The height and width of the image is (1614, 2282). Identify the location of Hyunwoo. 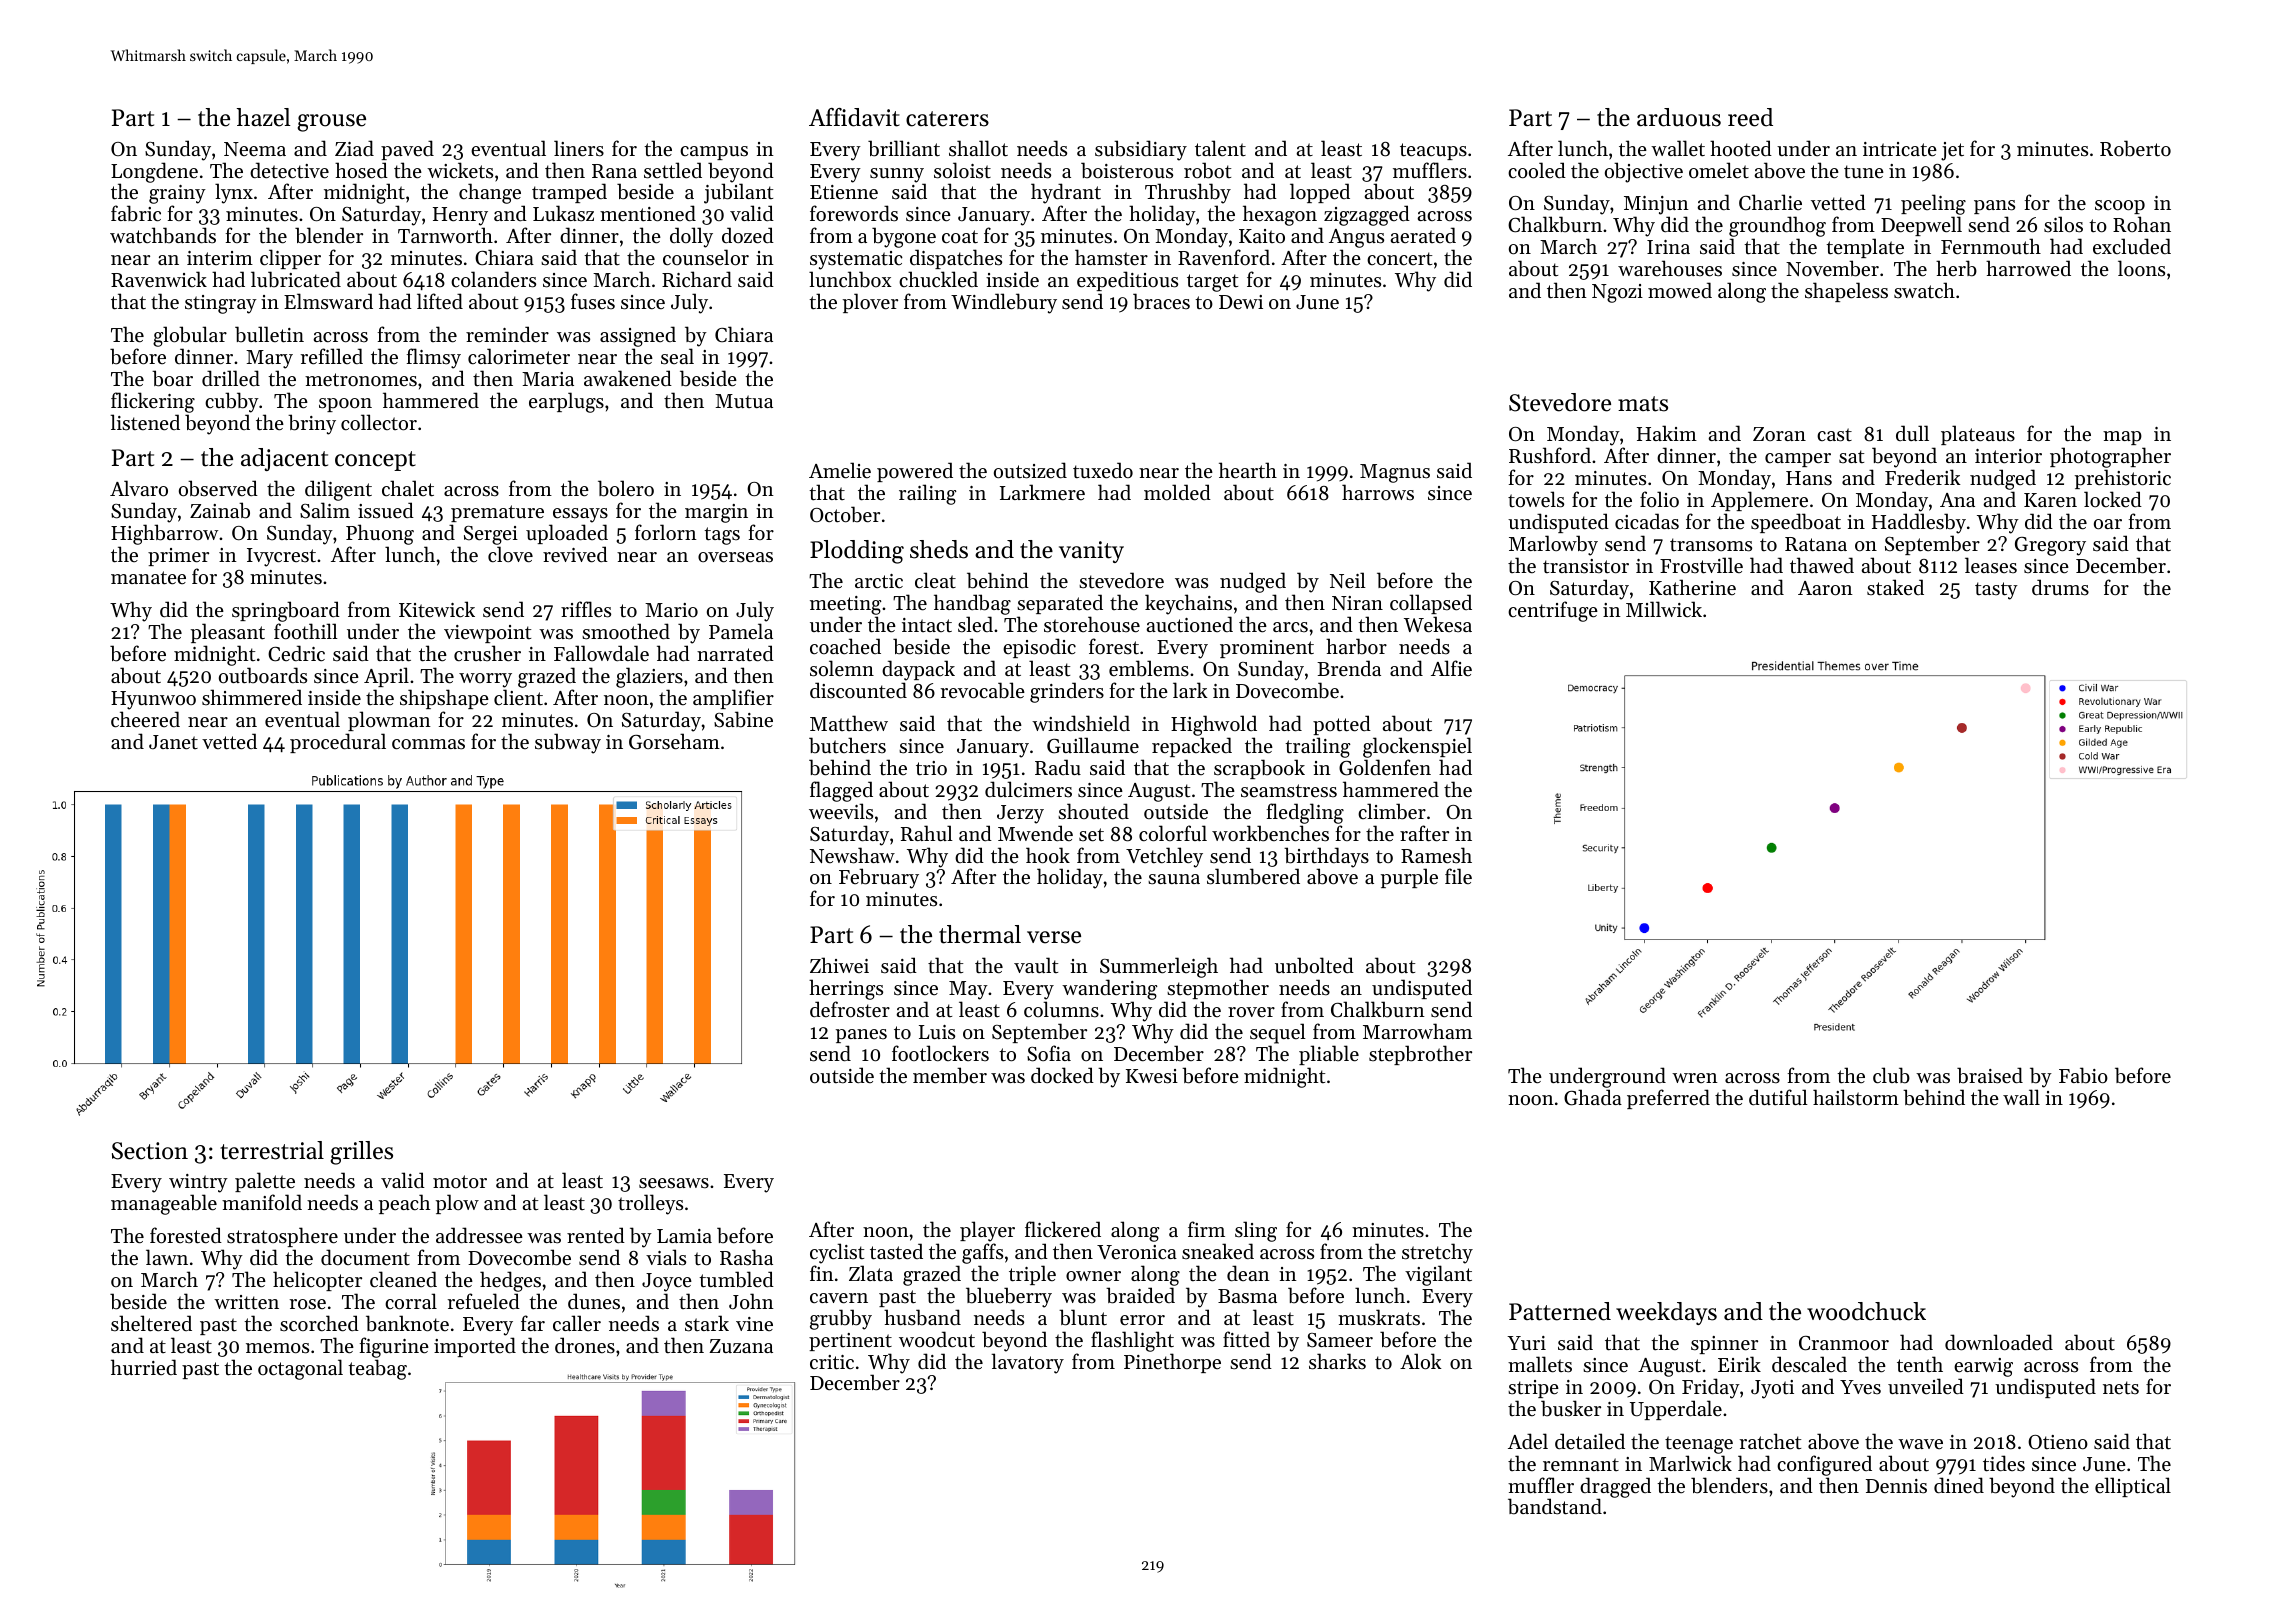
(153, 700).
